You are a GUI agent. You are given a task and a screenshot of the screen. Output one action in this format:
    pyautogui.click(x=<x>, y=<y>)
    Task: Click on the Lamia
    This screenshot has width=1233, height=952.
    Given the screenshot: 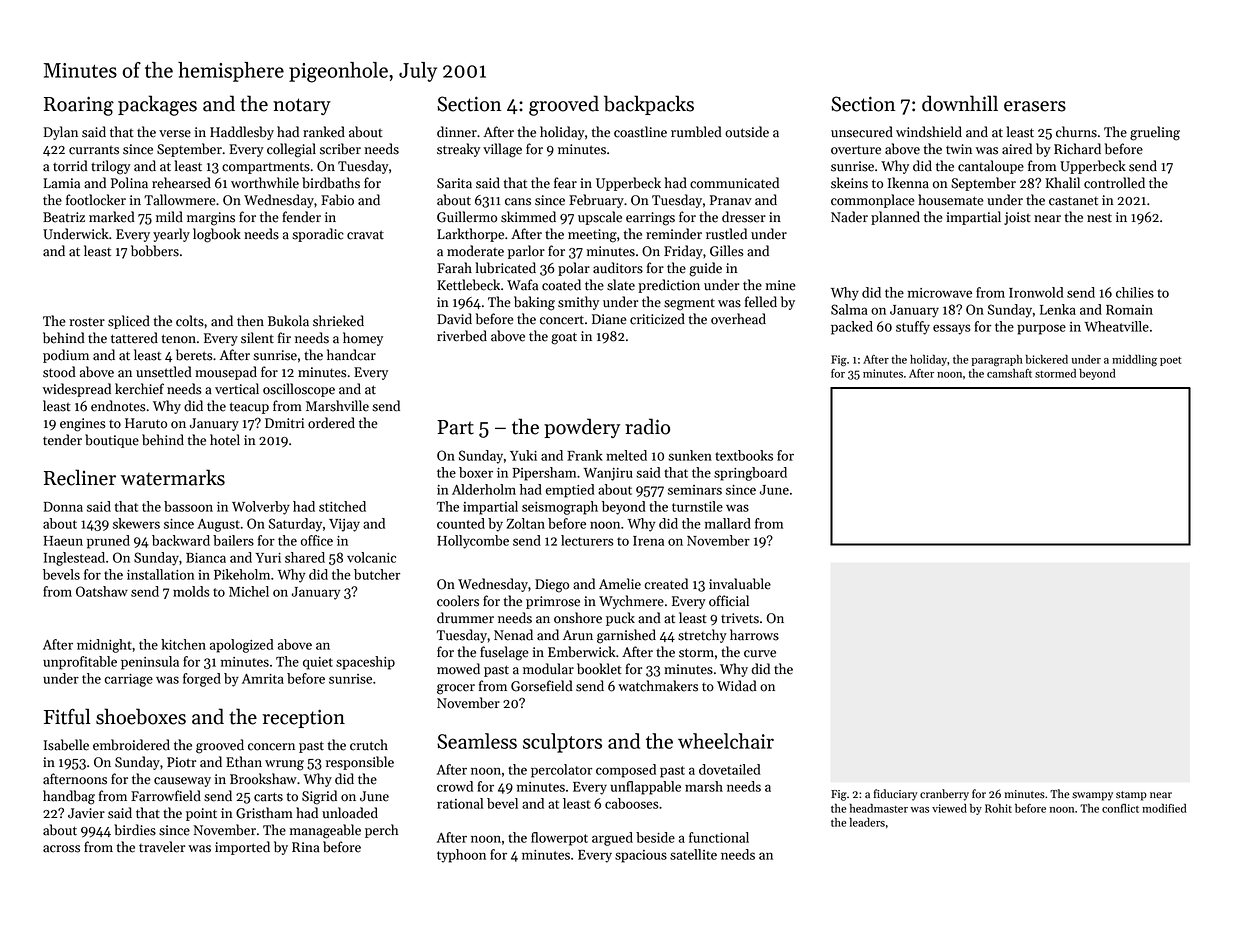 What is the action you would take?
    pyautogui.click(x=61, y=183)
